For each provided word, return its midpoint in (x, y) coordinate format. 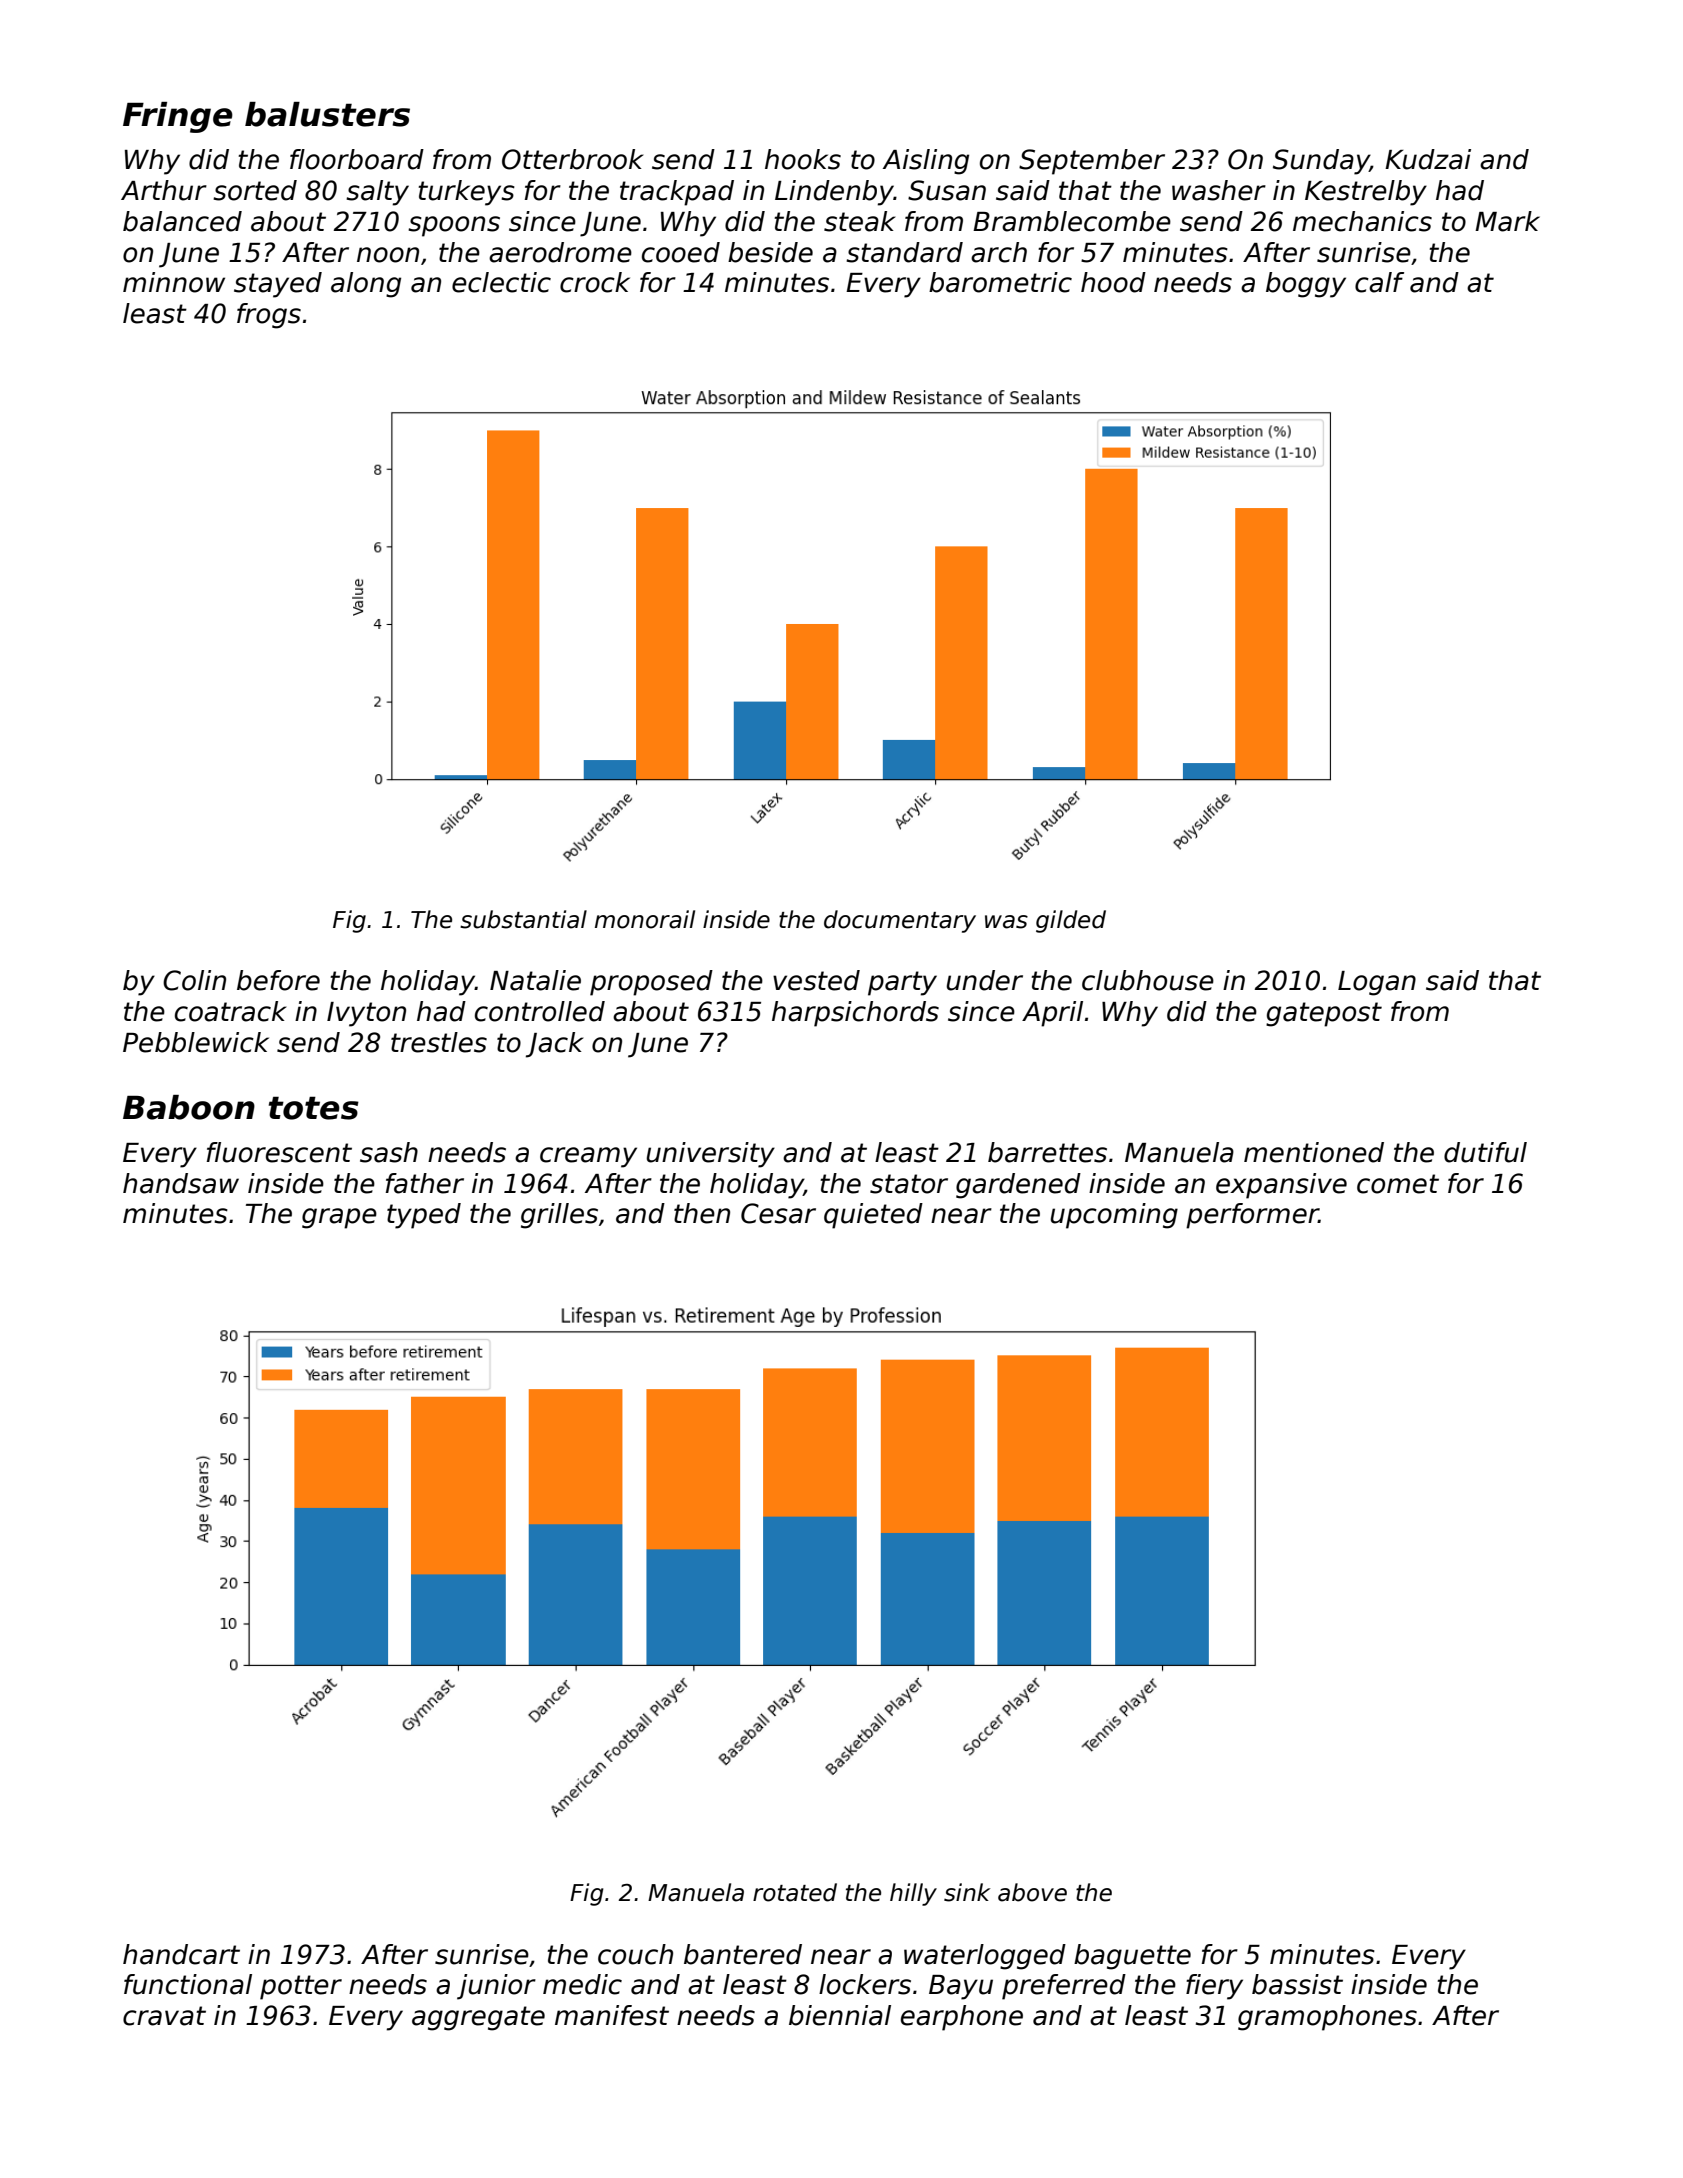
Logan (1377, 983)
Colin (194, 980)
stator (909, 1184)
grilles (559, 1216)
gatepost (1324, 1014)
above (1032, 1892)
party (902, 983)
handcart (181, 1954)
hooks (803, 159)
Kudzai (1428, 159)
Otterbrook (572, 159)
